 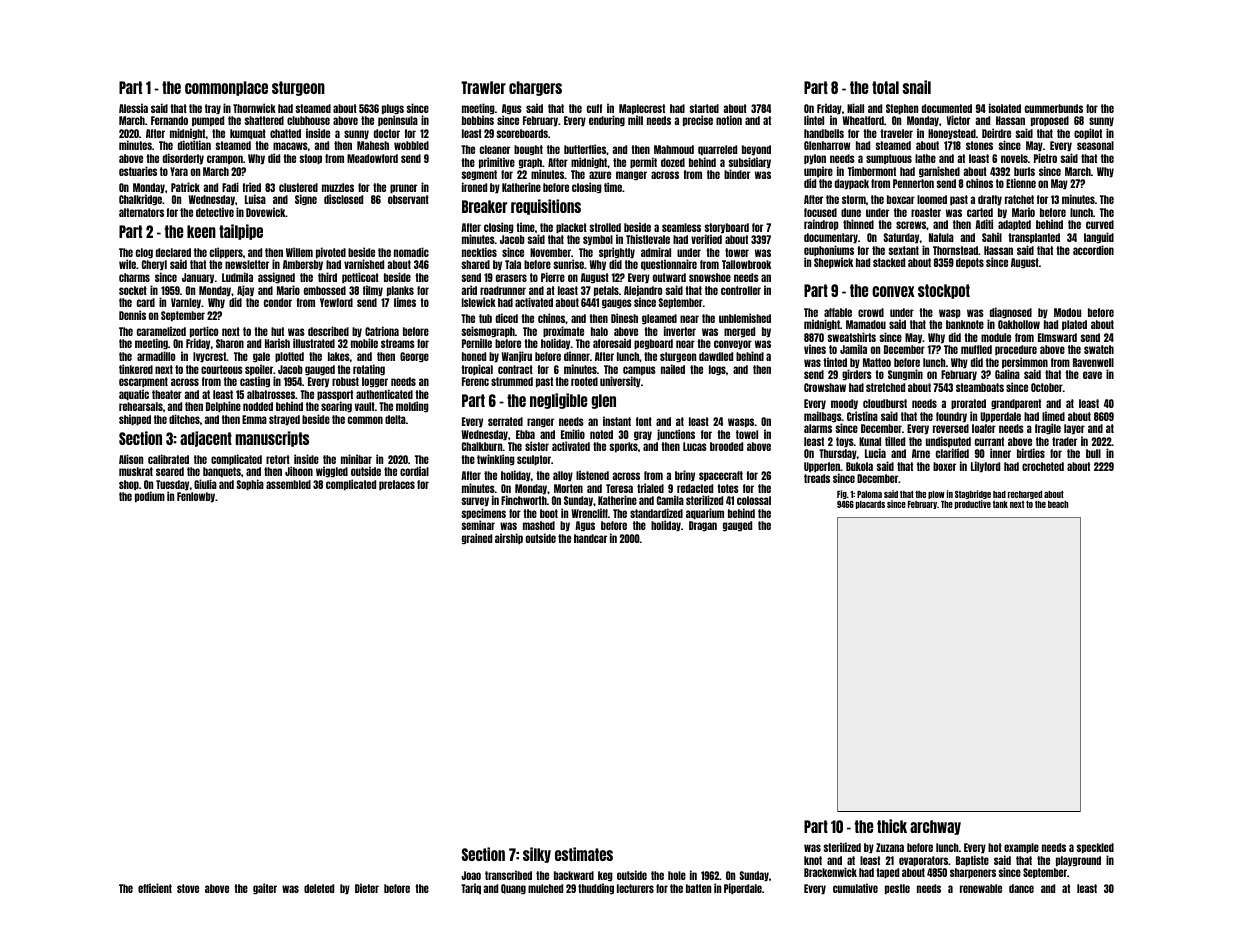 I want to click on Varnley, so click(x=186, y=303).
